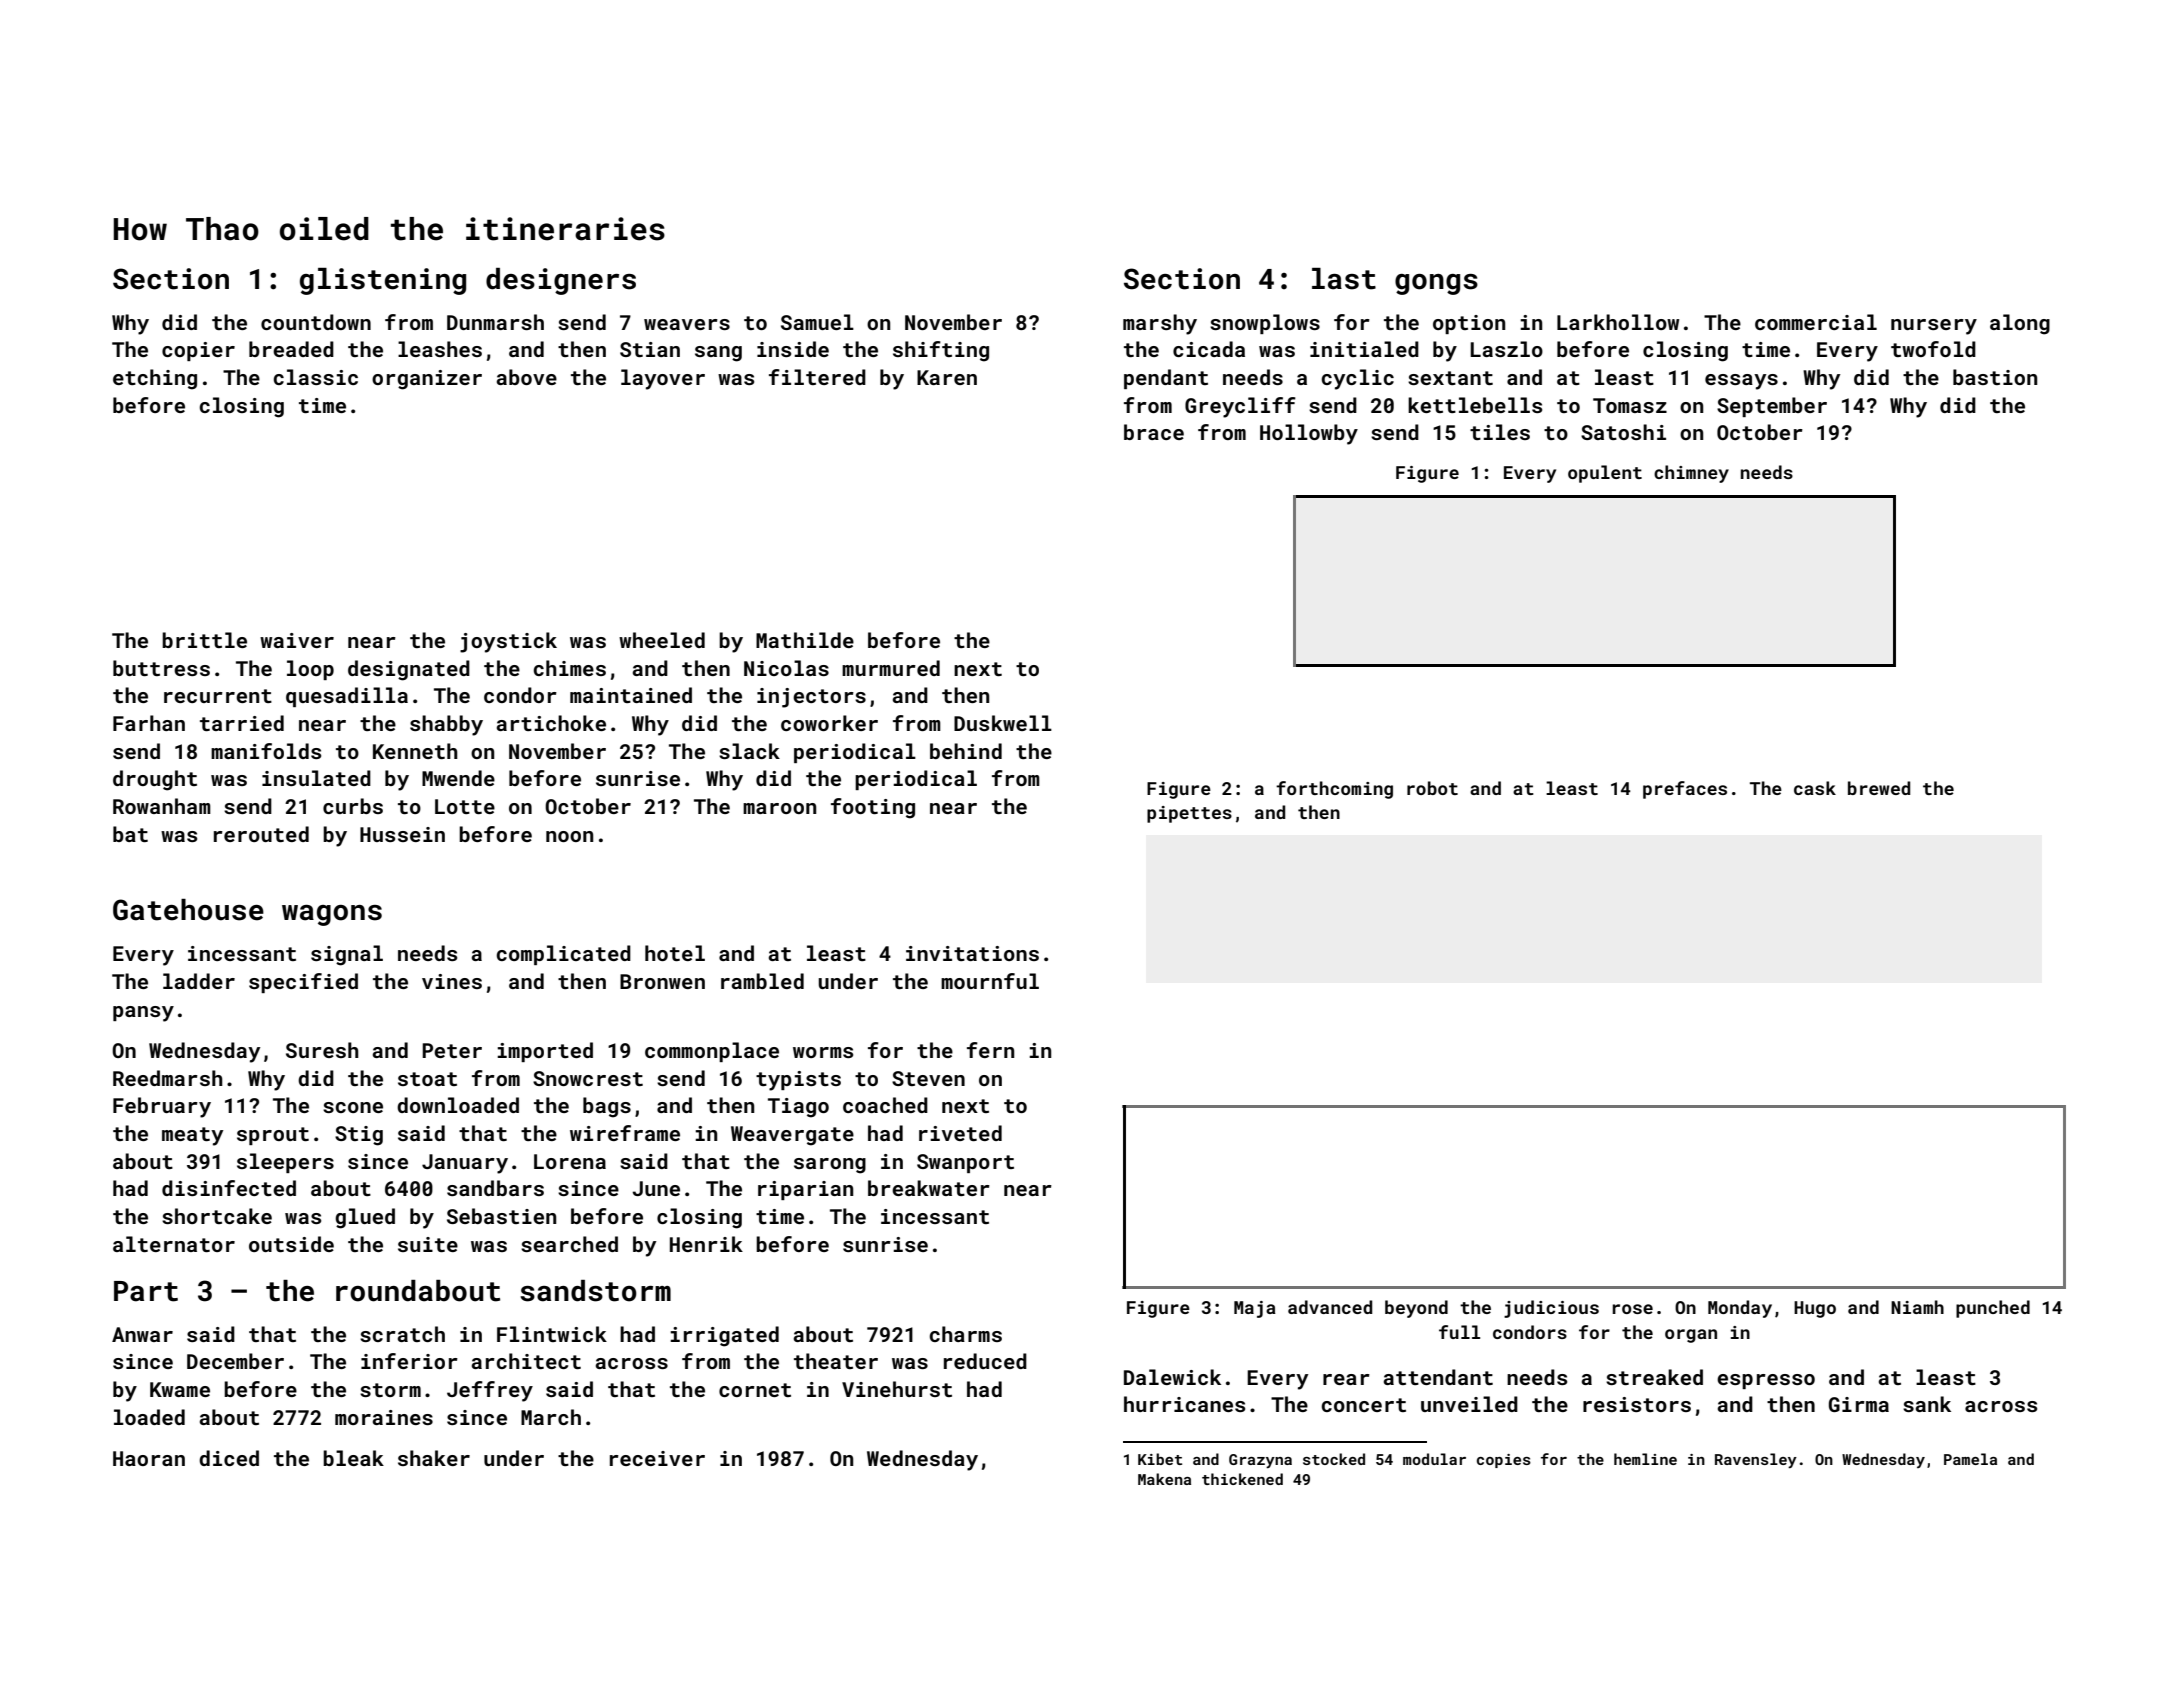 This screenshot has height=1683, width=2178. What do you see at coordinates (162, 806) in the screenshot?
I see `Rowanham` at bounding box center [162, 806].
